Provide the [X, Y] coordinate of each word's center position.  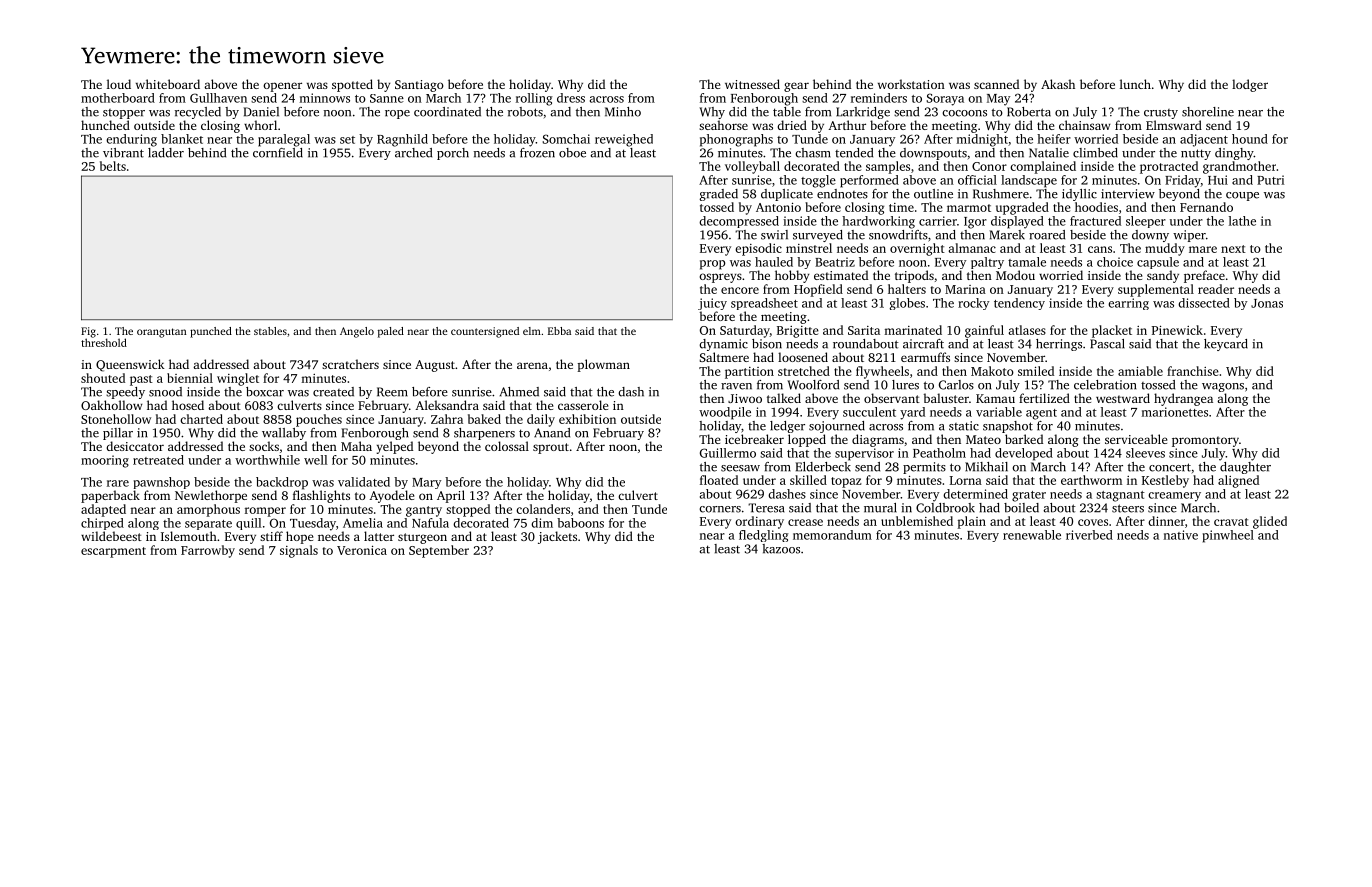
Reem [392, 392]
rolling [534, 99]
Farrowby [208, 551]
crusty [1161, 114]
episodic [758, 249]
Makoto [992, 371]
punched [211, 332]
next [1233, 249]
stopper [124, 114]
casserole [583, 405]
